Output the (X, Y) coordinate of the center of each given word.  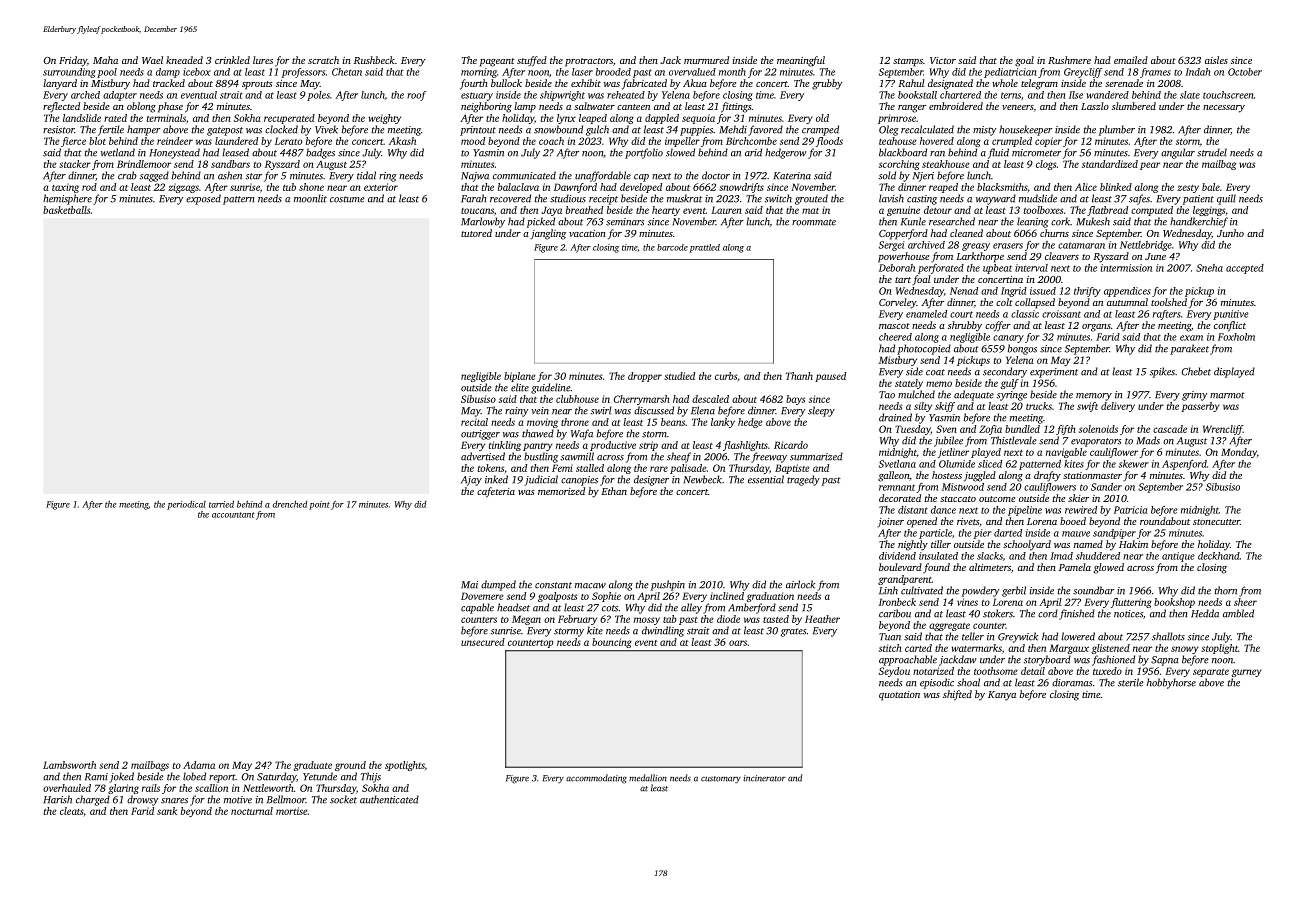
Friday (73, 61)
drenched (290, 504)
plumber (1117, 130)
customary (721, 780)
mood (473, 141)
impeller (682, 142)
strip (648, 446)
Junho (1230, 233)
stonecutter (1216, 522)
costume (347, 199)
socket (343, 799)
